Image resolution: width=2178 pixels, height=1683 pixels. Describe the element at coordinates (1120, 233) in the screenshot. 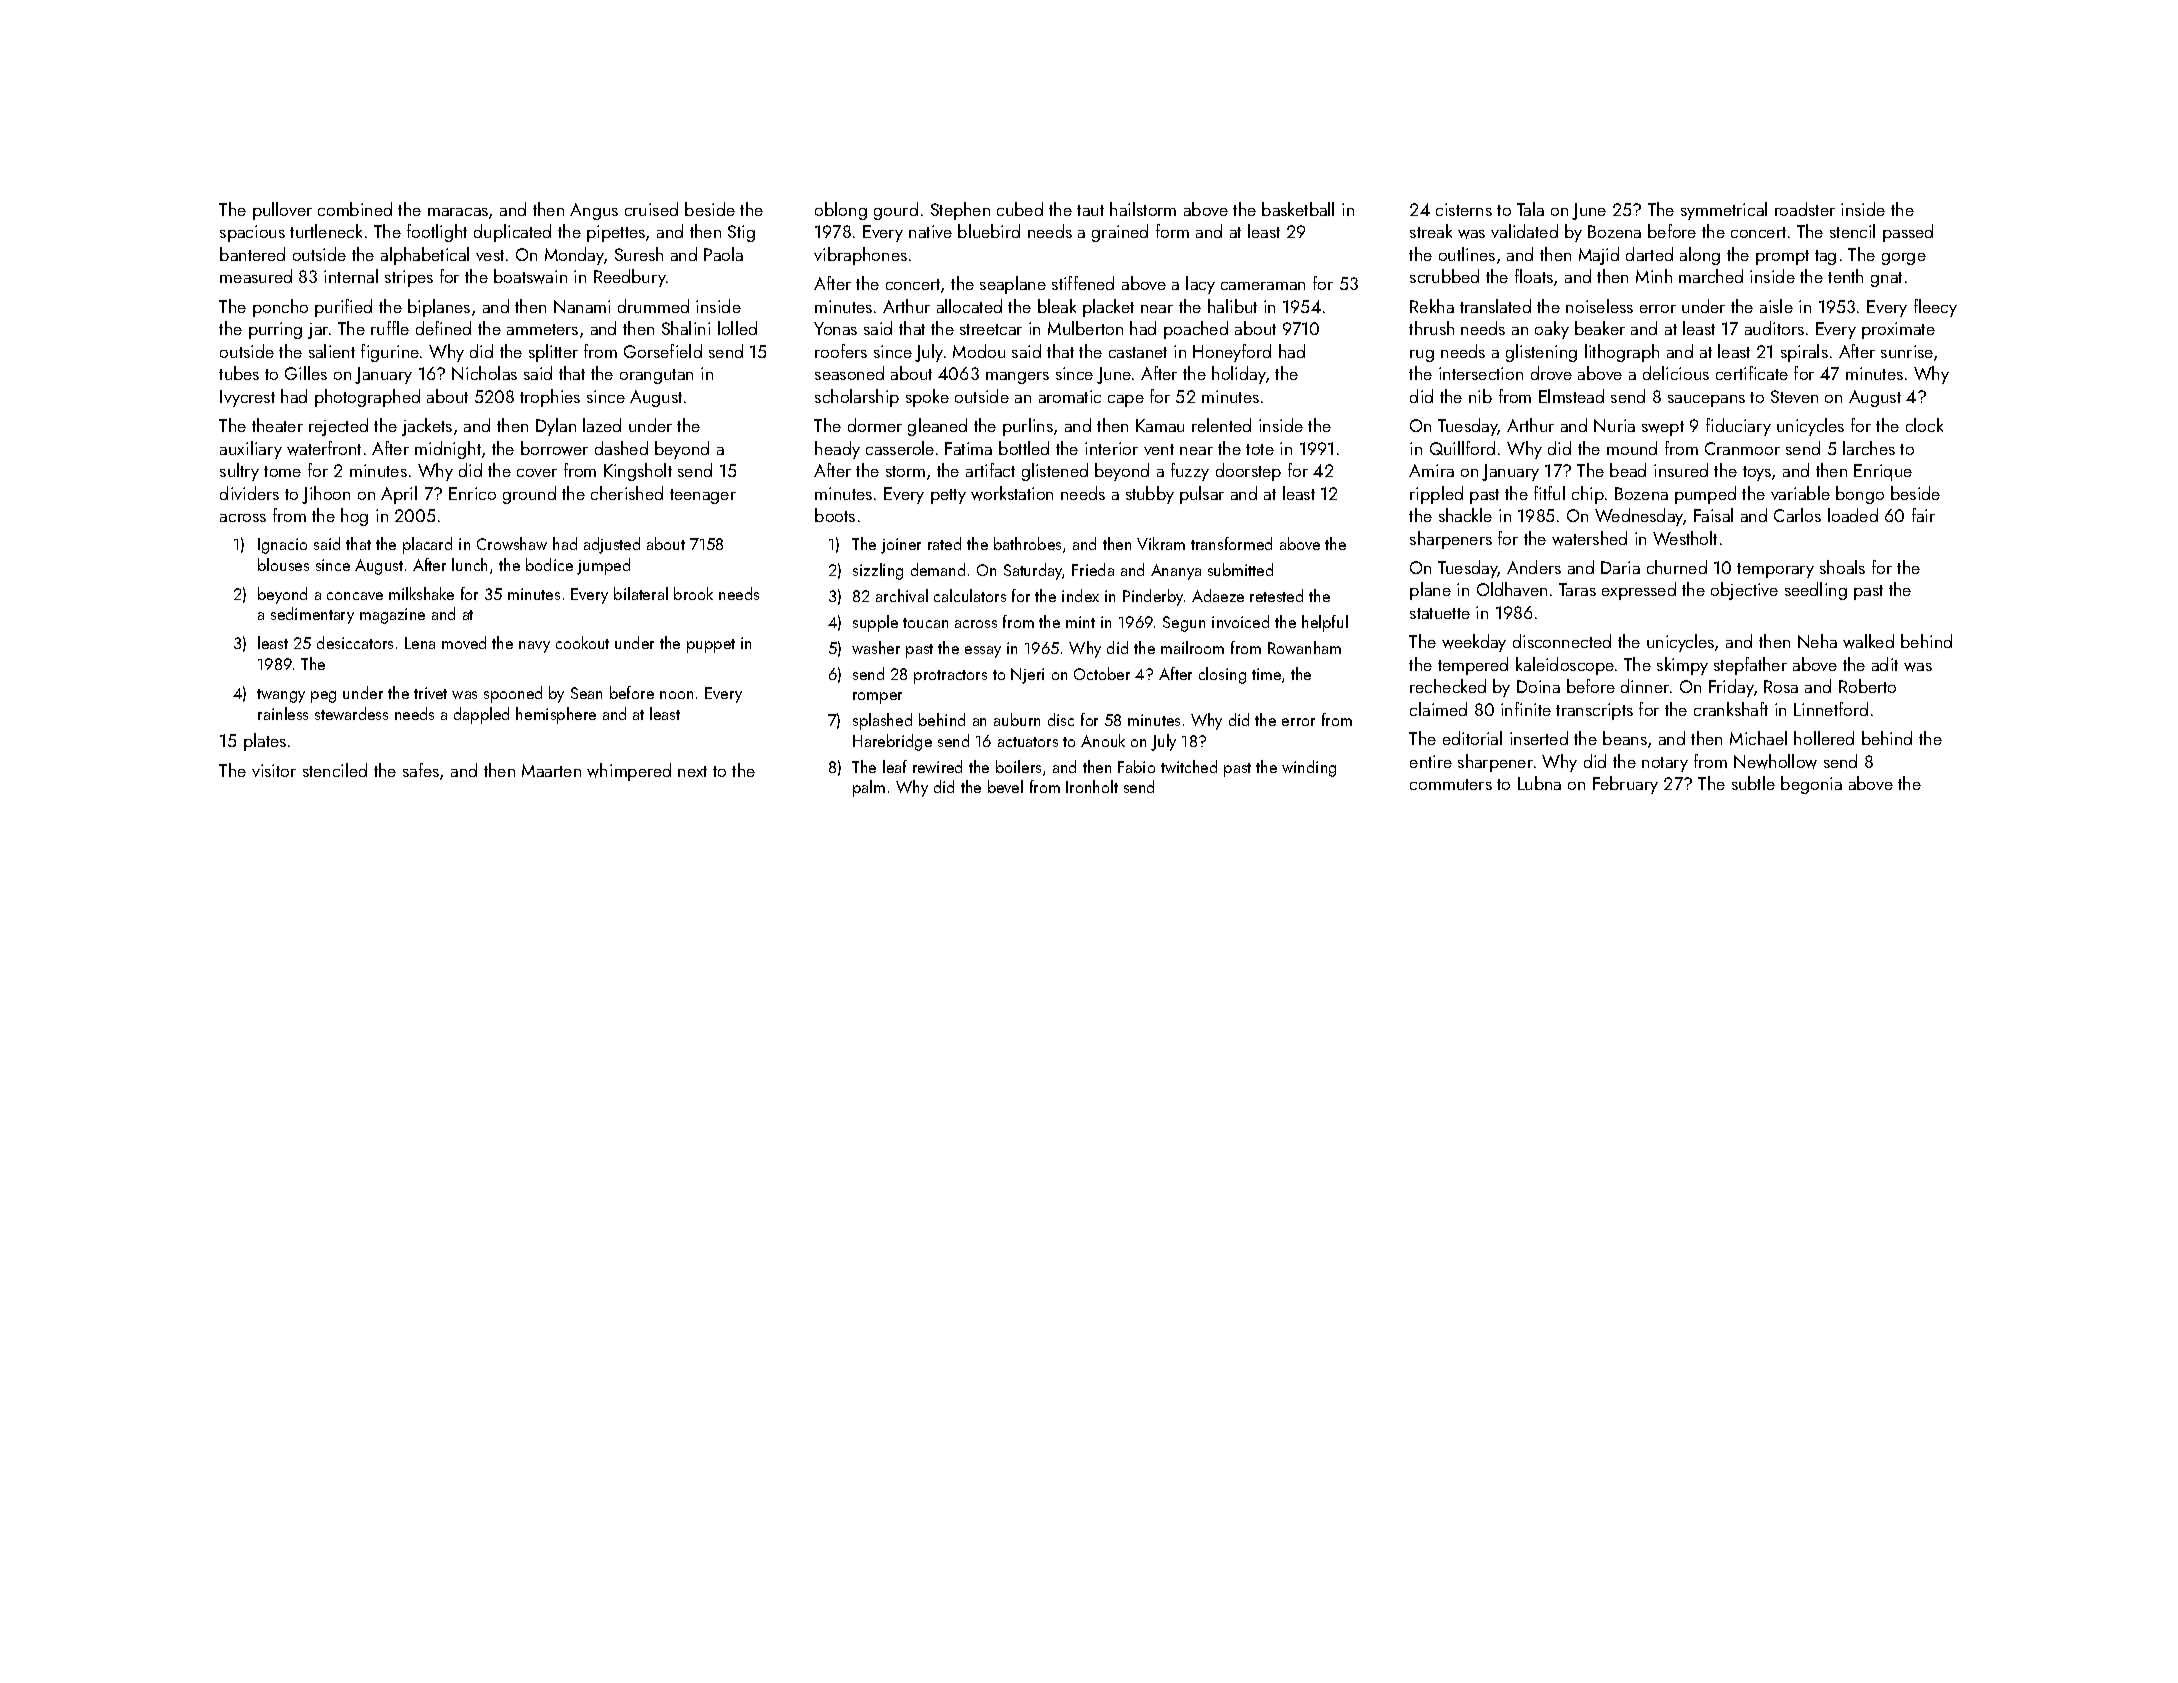

I see `grained` at that location.
